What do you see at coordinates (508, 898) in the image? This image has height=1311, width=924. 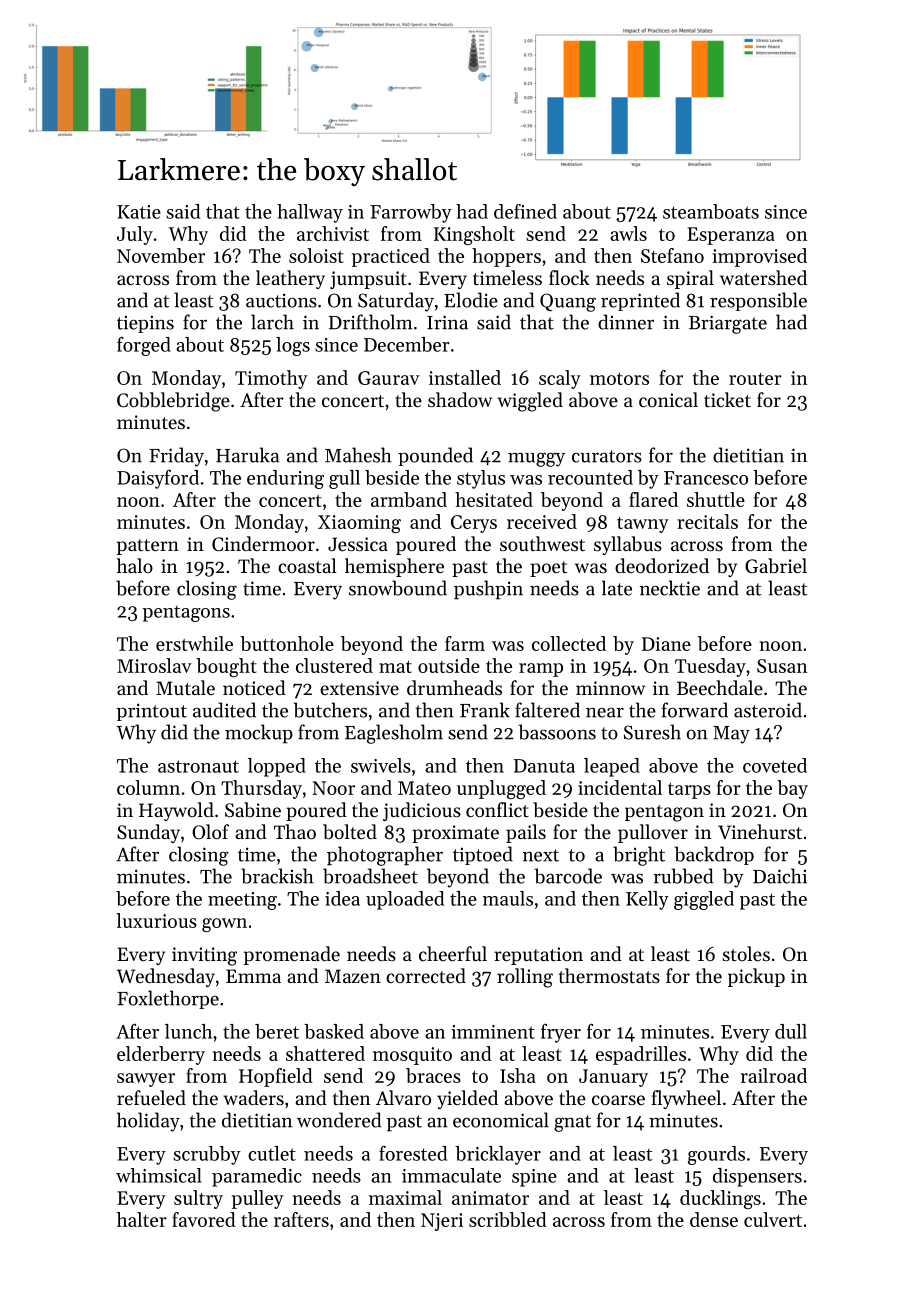 I see `mauls` at bounding box center [508, 898].
